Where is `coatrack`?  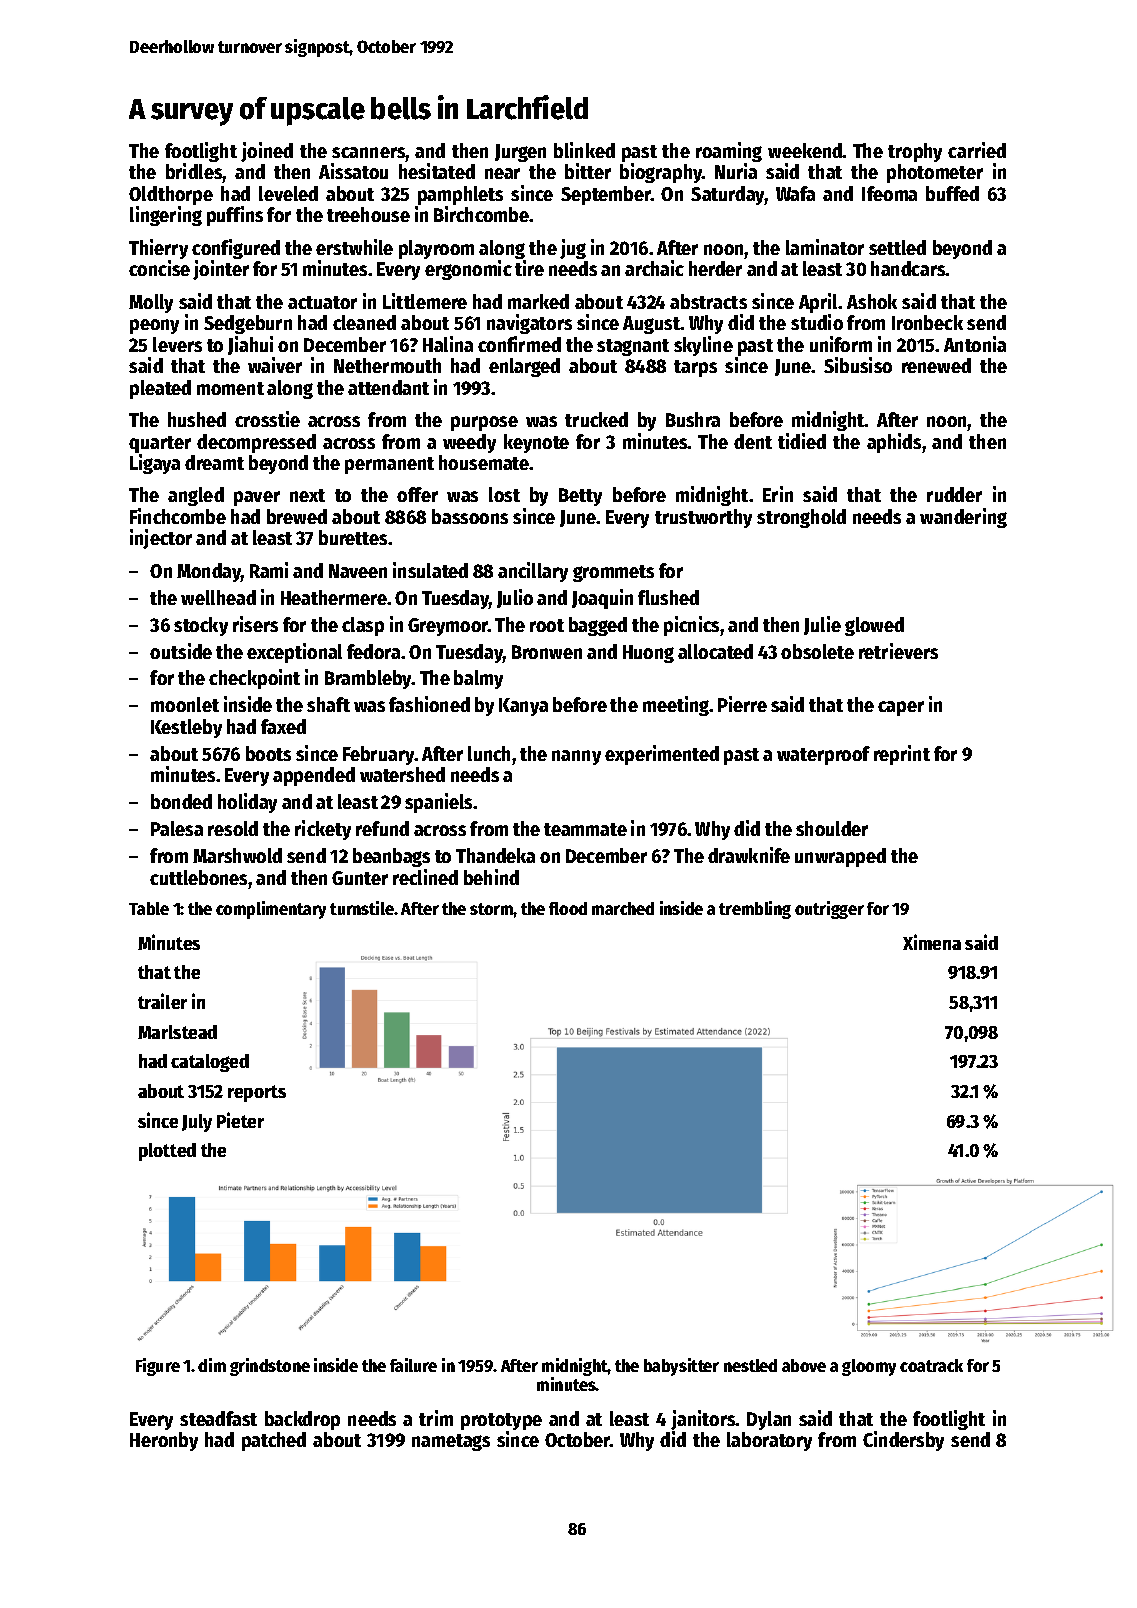
coatrack is located at coordinates (931, 1365).
